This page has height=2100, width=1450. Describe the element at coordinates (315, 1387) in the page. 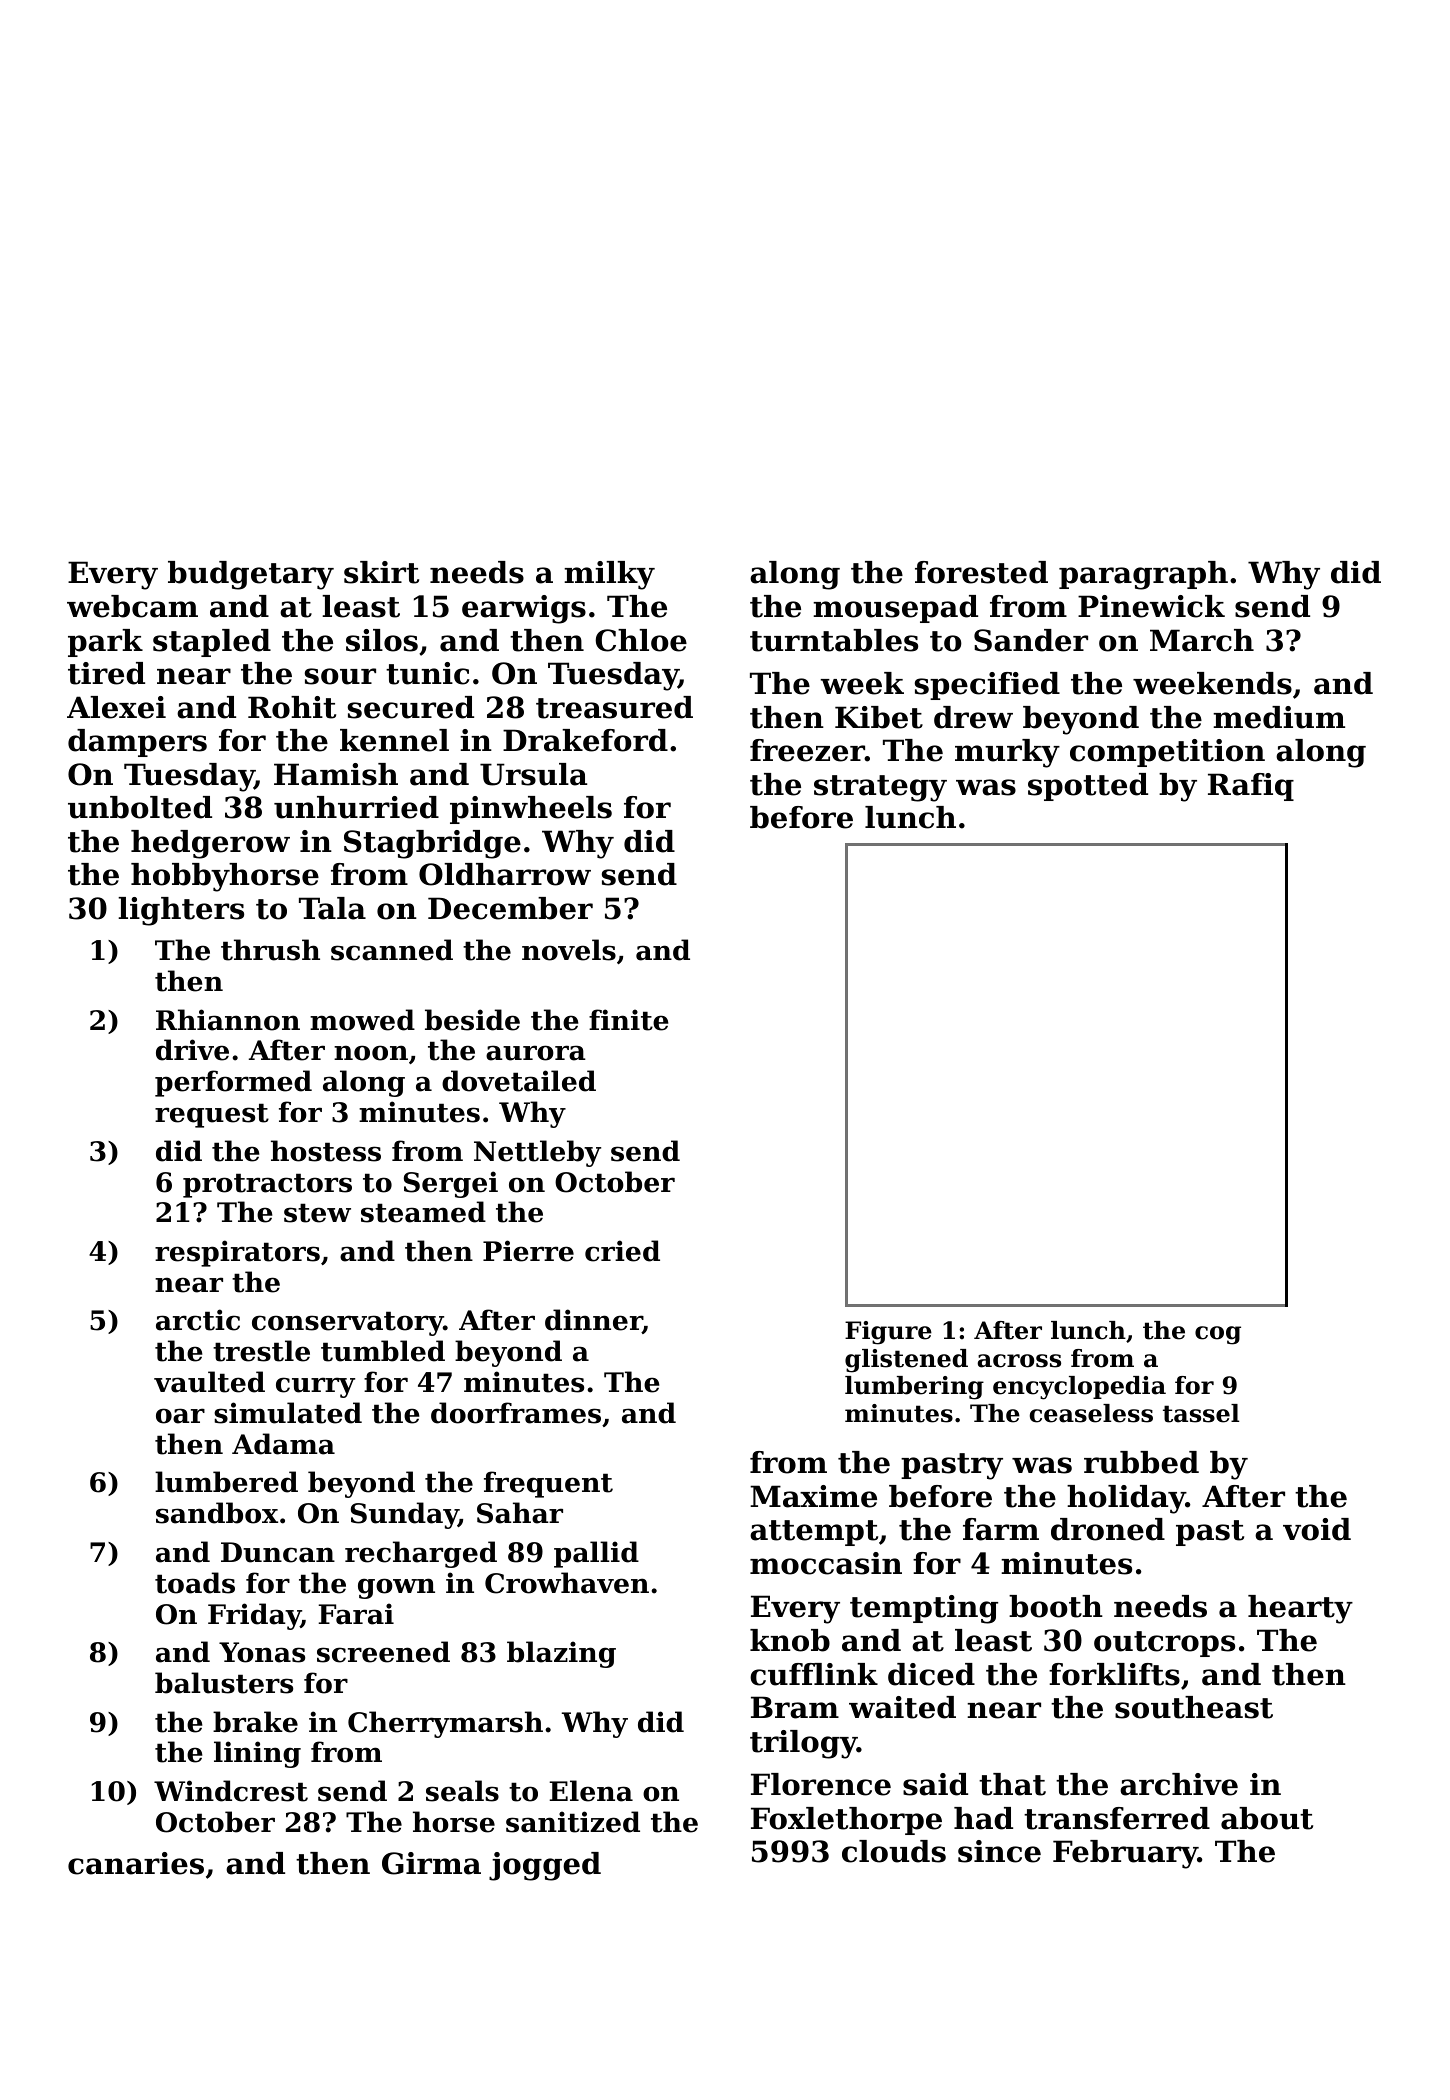

I see `curry` at that location.
